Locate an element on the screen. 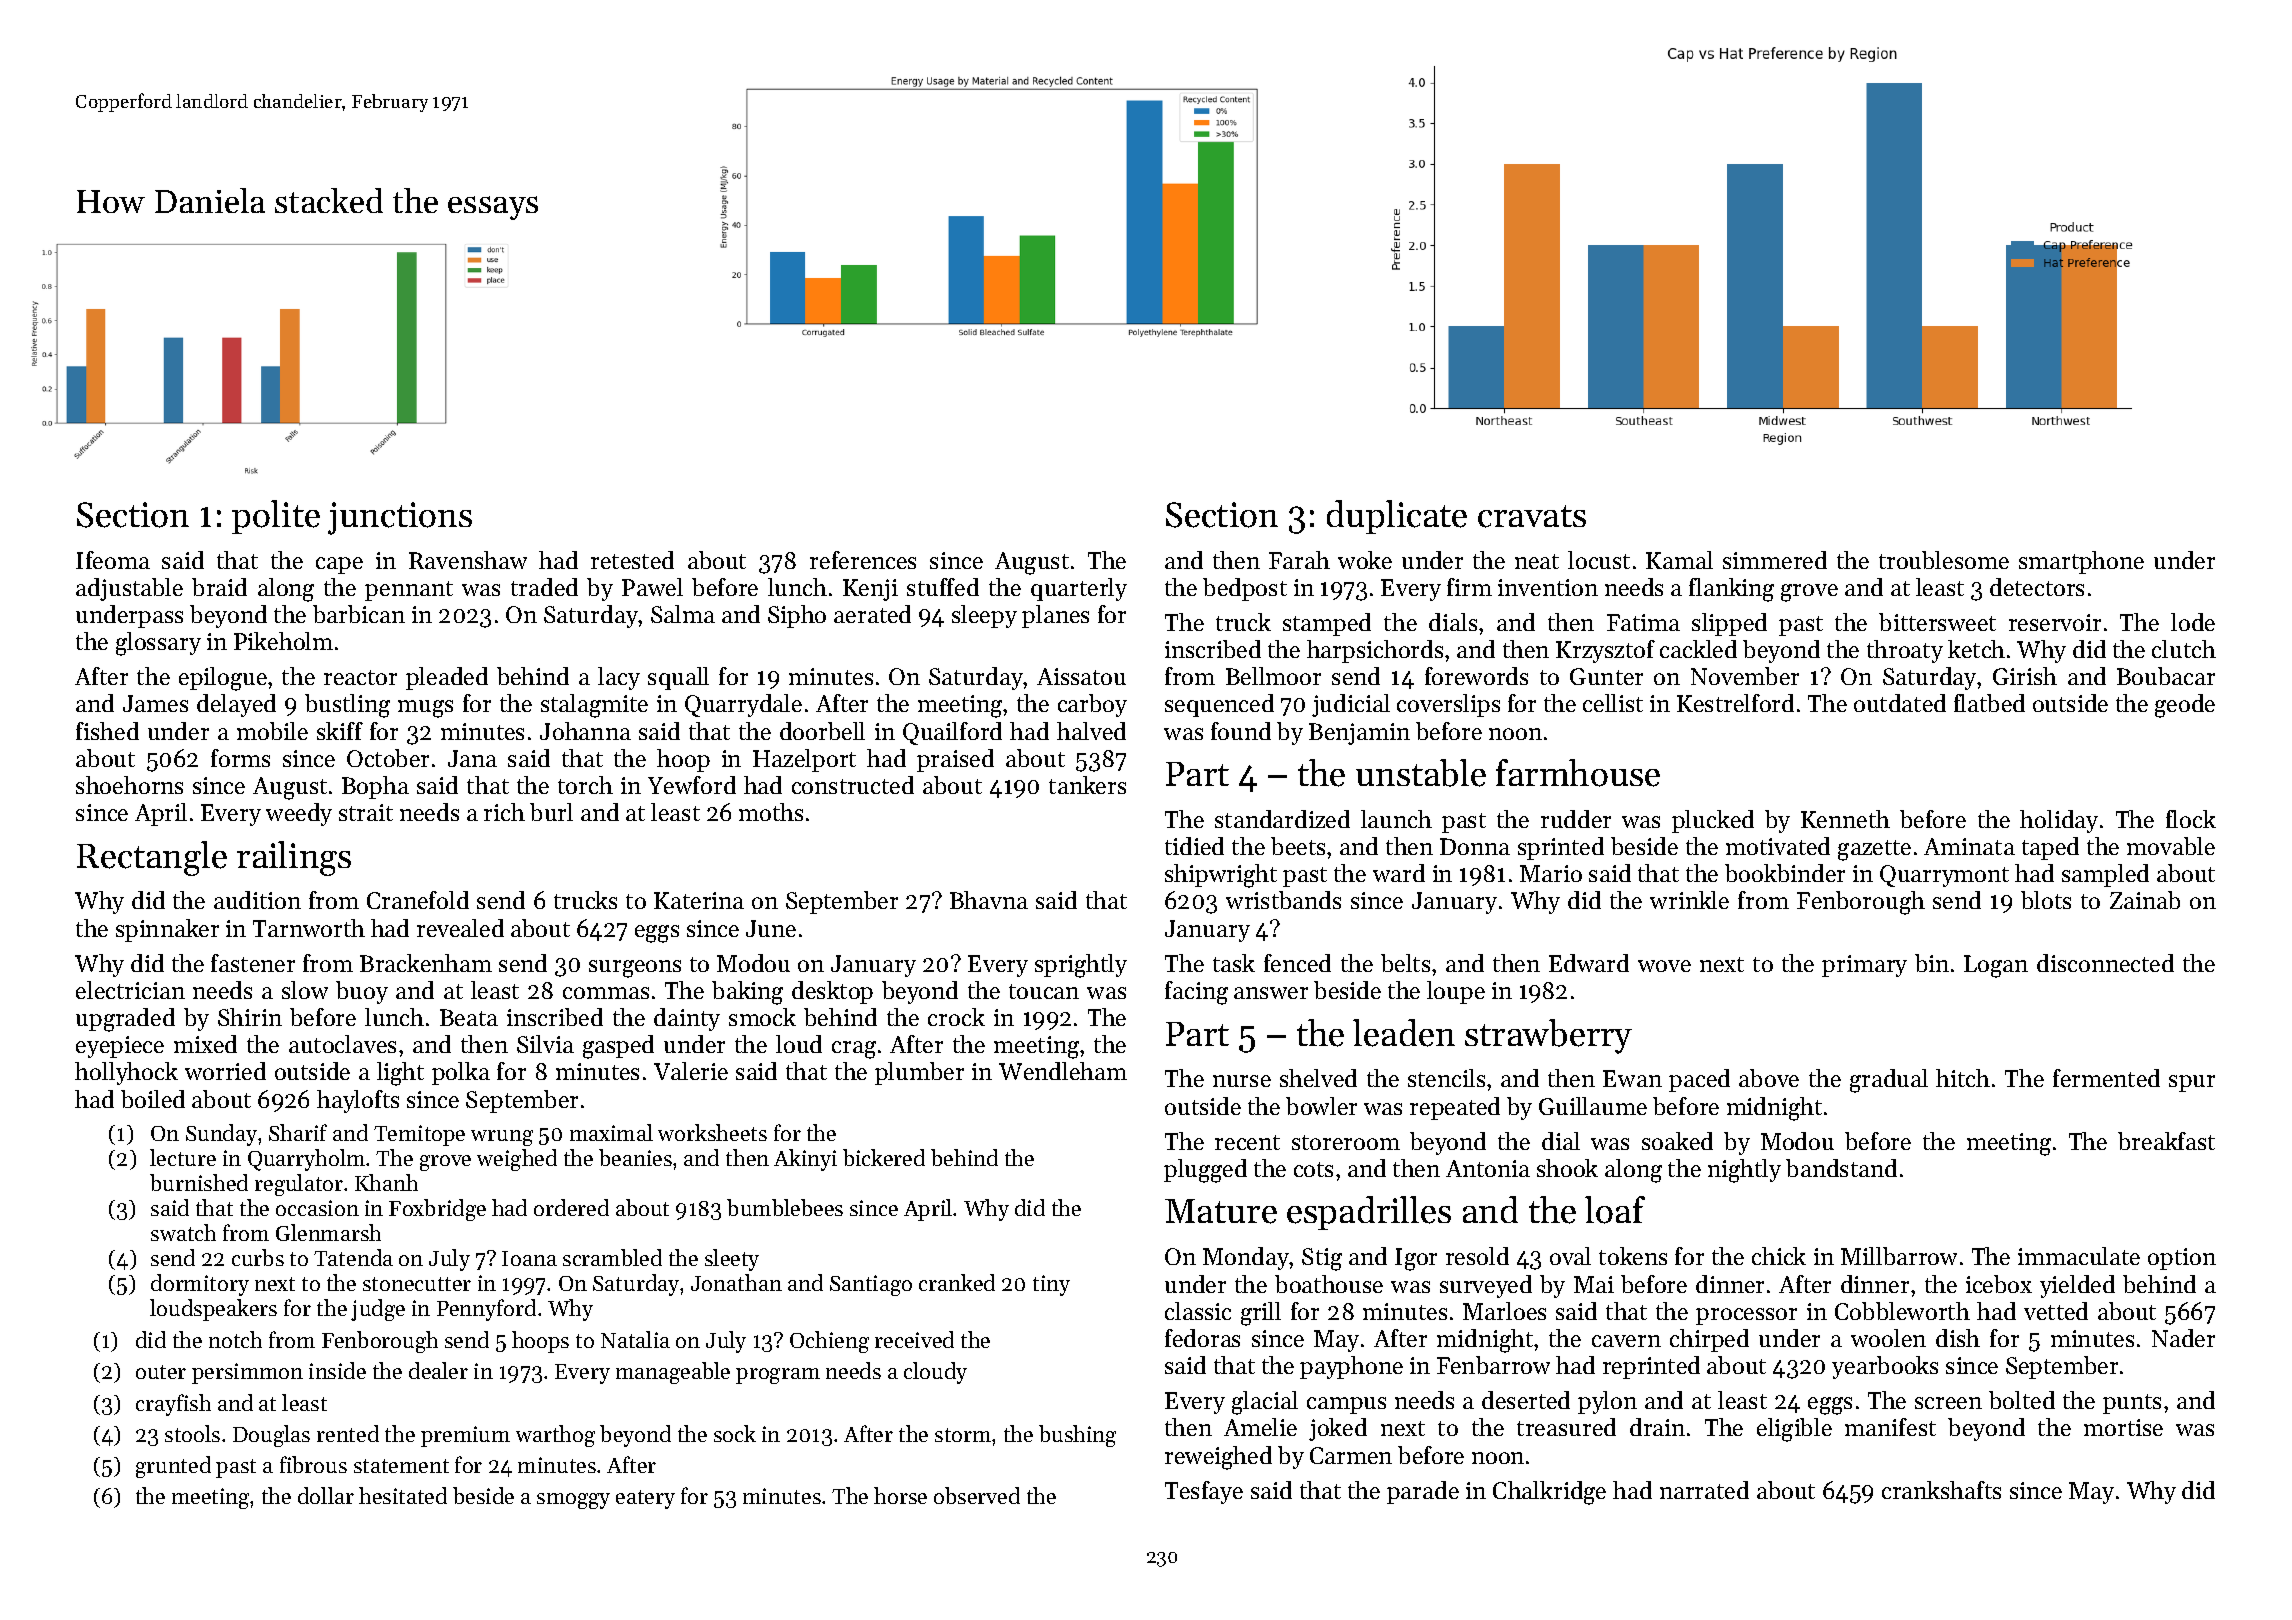 The height and width of the screenshot is (1620, 2292). duplicate is located at coordinates (1397, 517).
